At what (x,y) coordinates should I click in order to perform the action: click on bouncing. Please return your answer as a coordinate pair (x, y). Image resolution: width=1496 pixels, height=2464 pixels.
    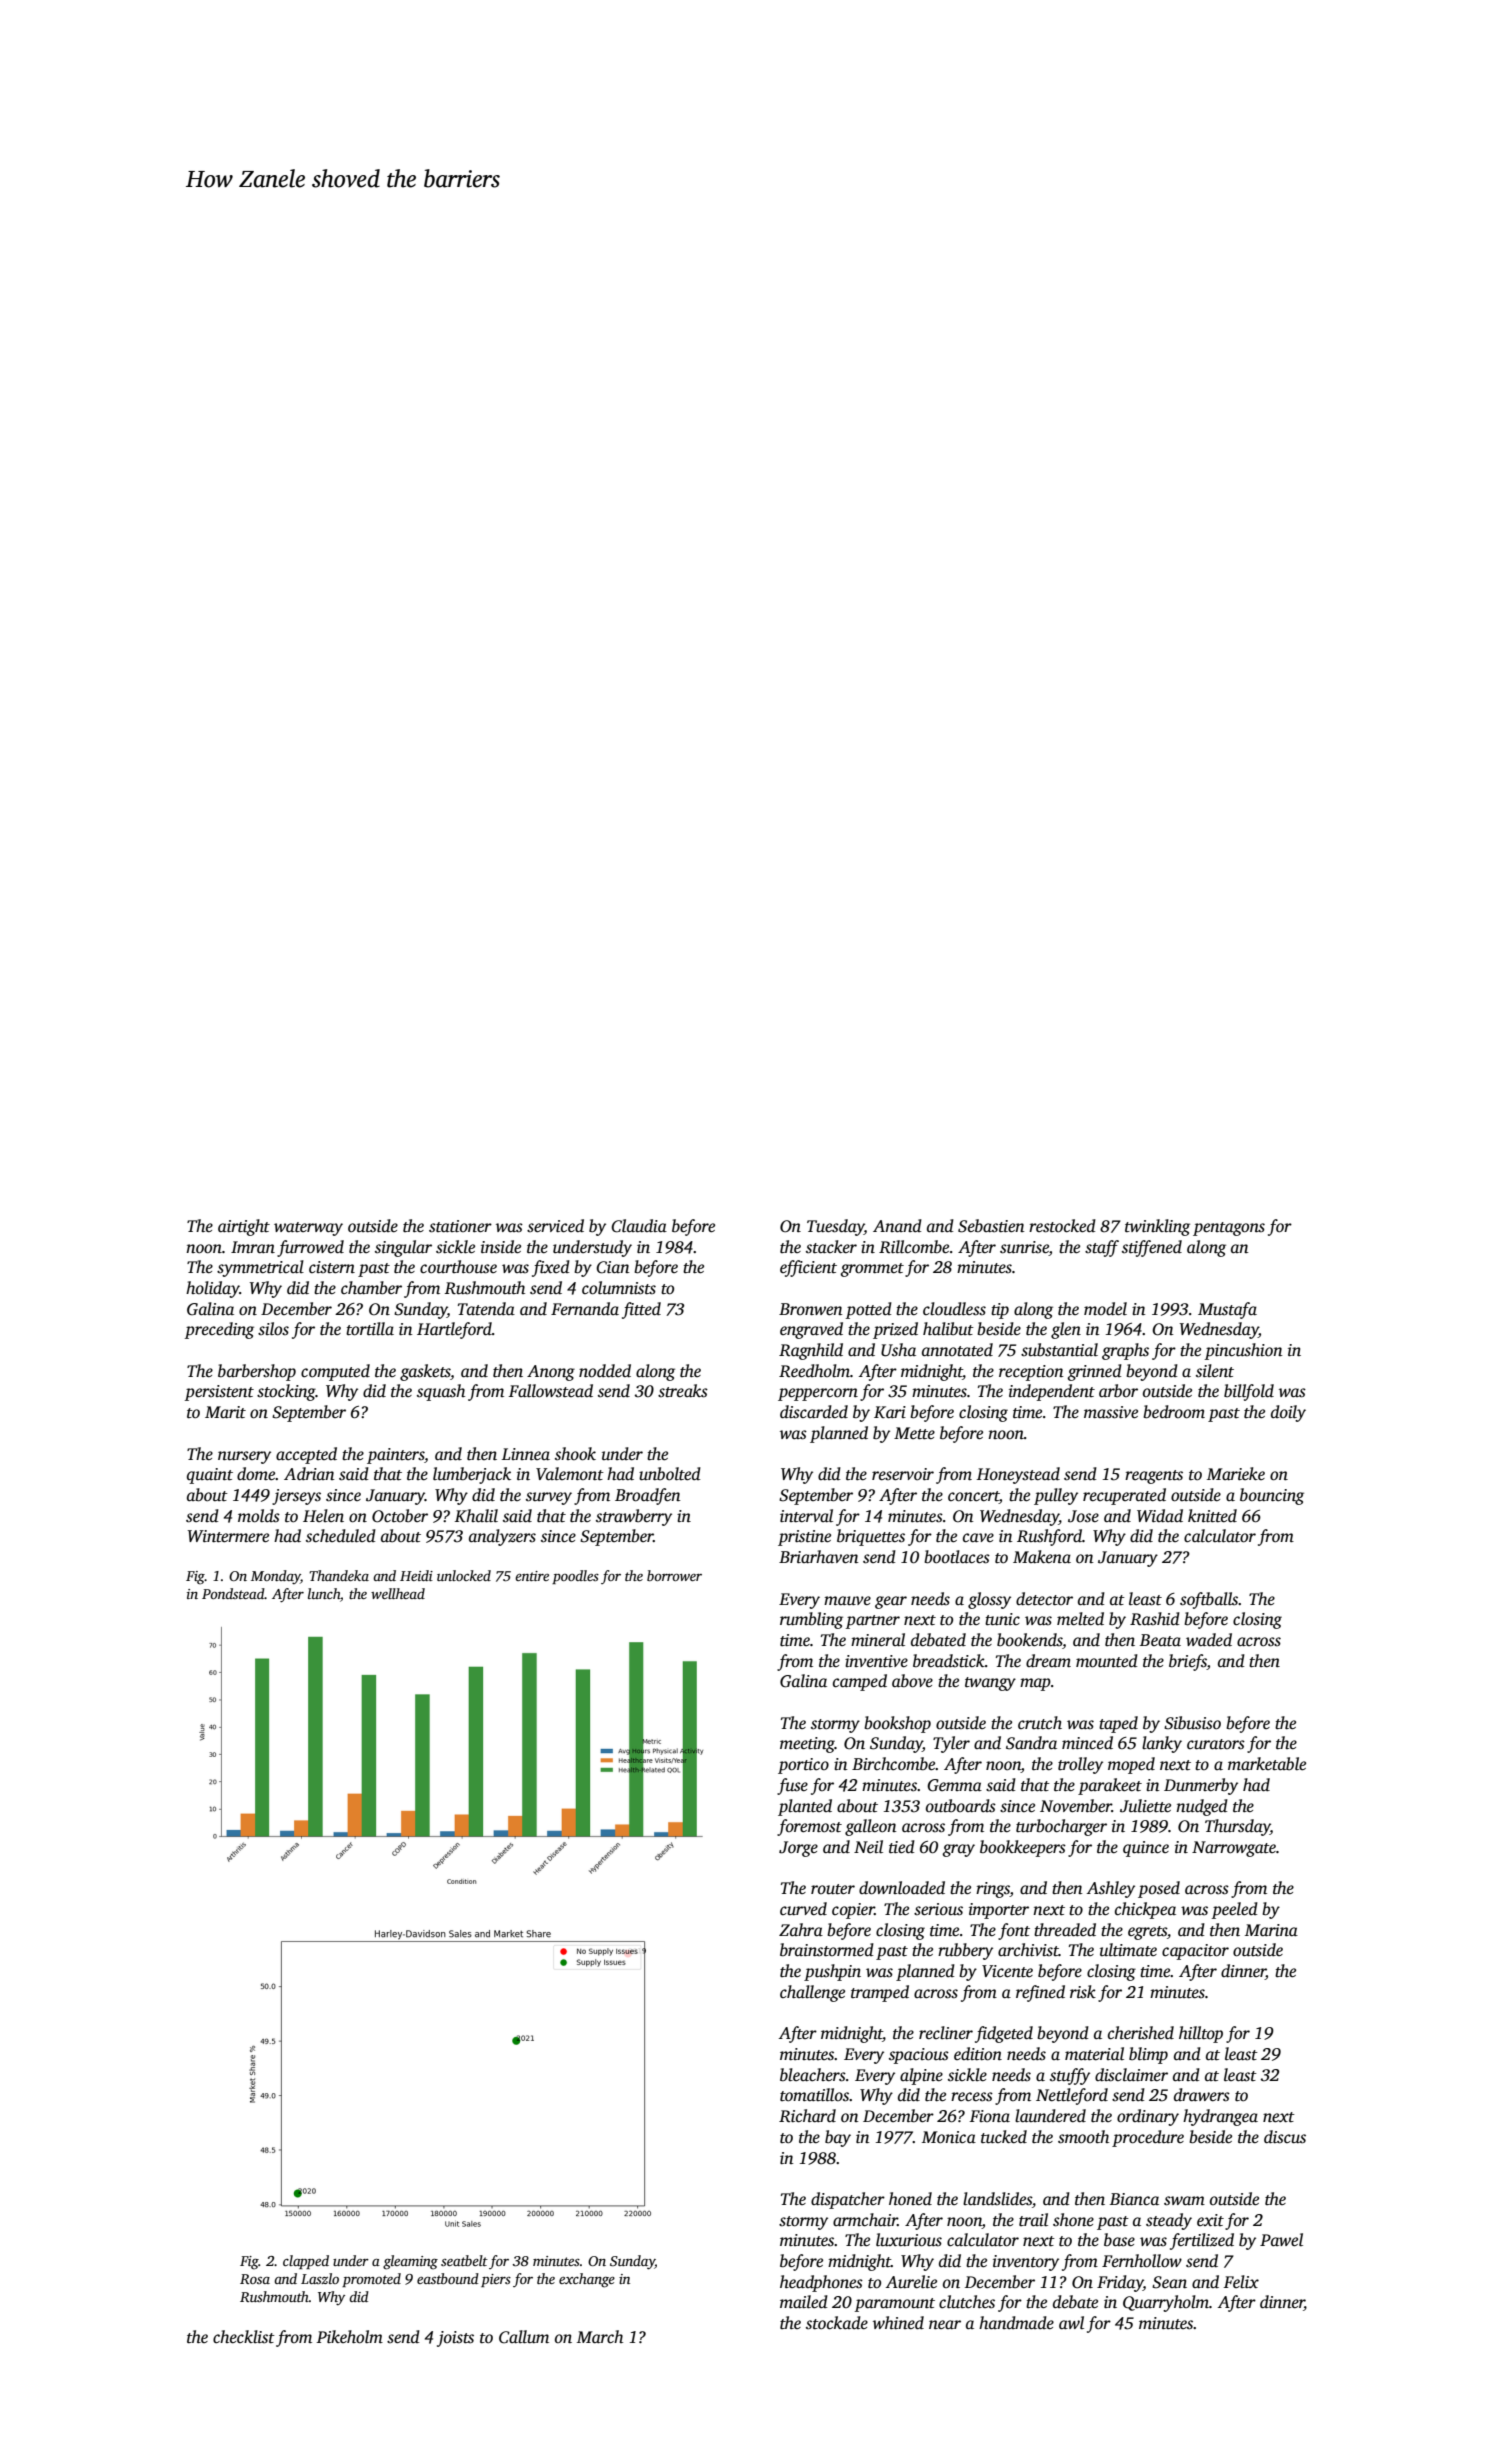
    Looking at the image, I should click on (1272, 1496).
